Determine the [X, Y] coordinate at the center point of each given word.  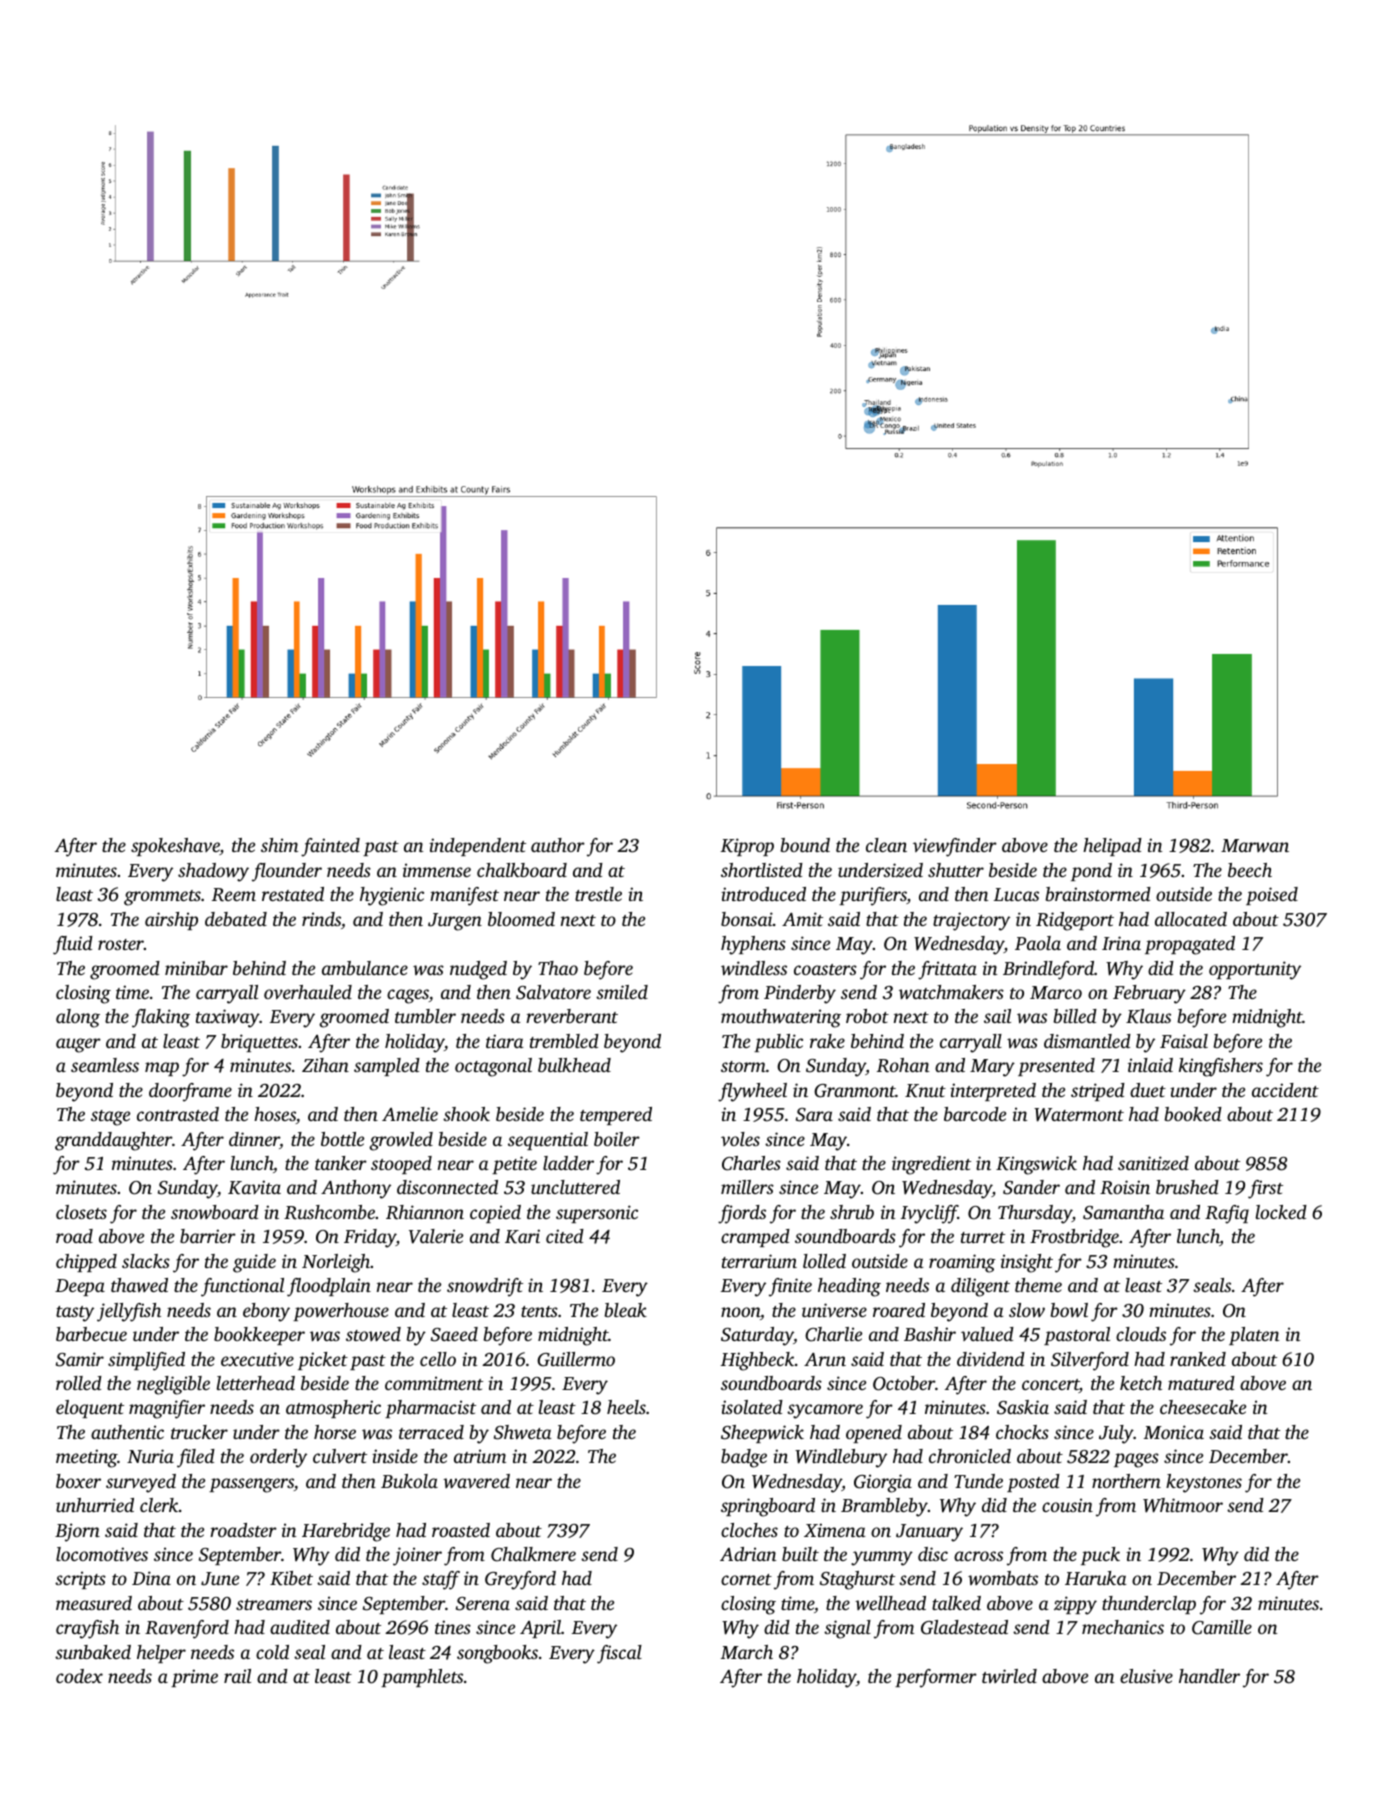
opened [874, 1434]
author [558, 845]
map [162, 1069]
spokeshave [175, 847]
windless [754, 968]
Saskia [1023, 1407]
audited [300, 1627]
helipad [1112, 847]
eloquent [90, 1409]
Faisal [1184, 1041]
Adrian [748, 1554]
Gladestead [964, 1627]
